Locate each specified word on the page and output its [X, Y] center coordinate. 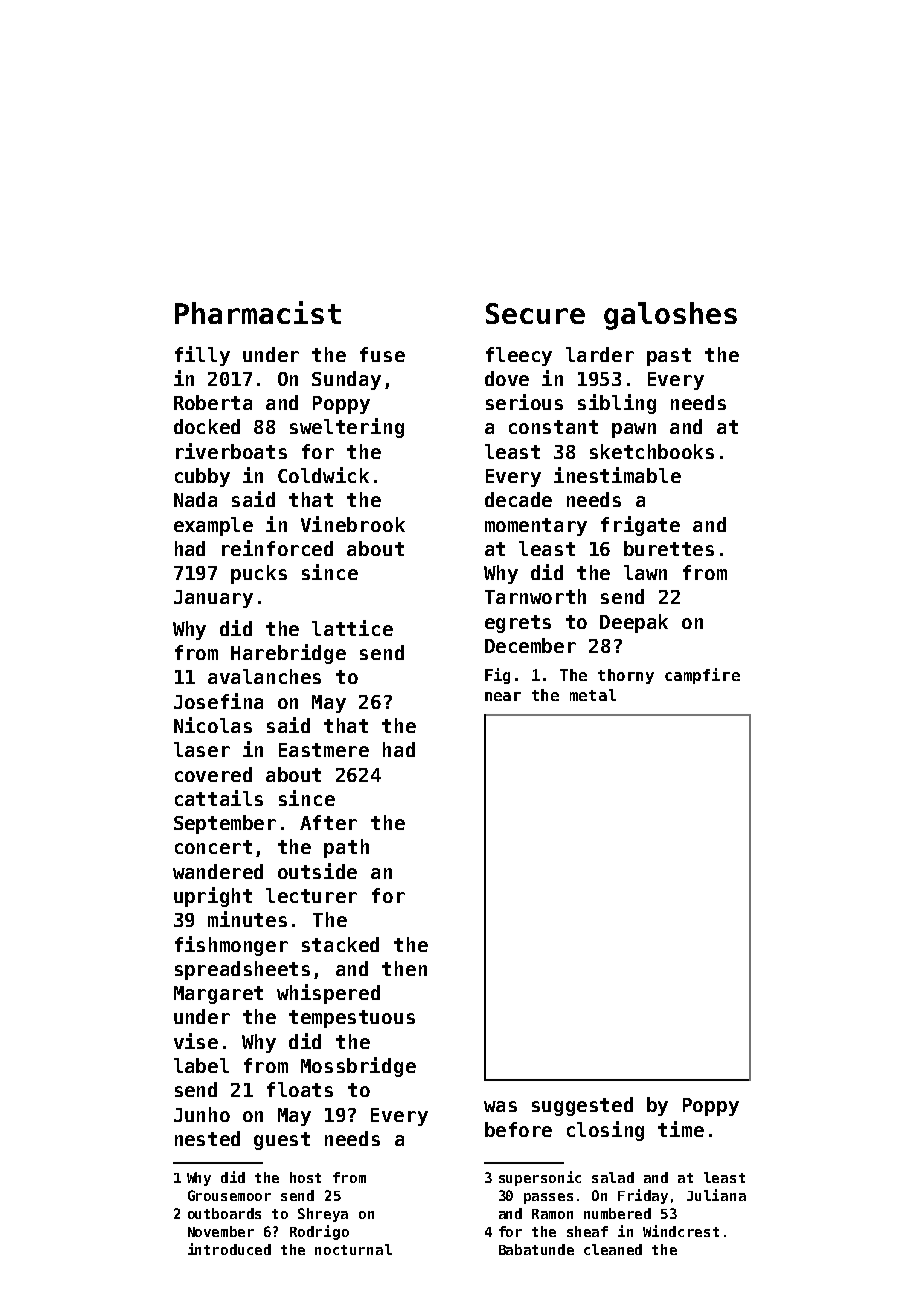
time [681, 1129]
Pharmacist [258, 312]
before [518, 1129]
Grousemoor [229, 1195]
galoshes [670, 316]
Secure [535, 313]
